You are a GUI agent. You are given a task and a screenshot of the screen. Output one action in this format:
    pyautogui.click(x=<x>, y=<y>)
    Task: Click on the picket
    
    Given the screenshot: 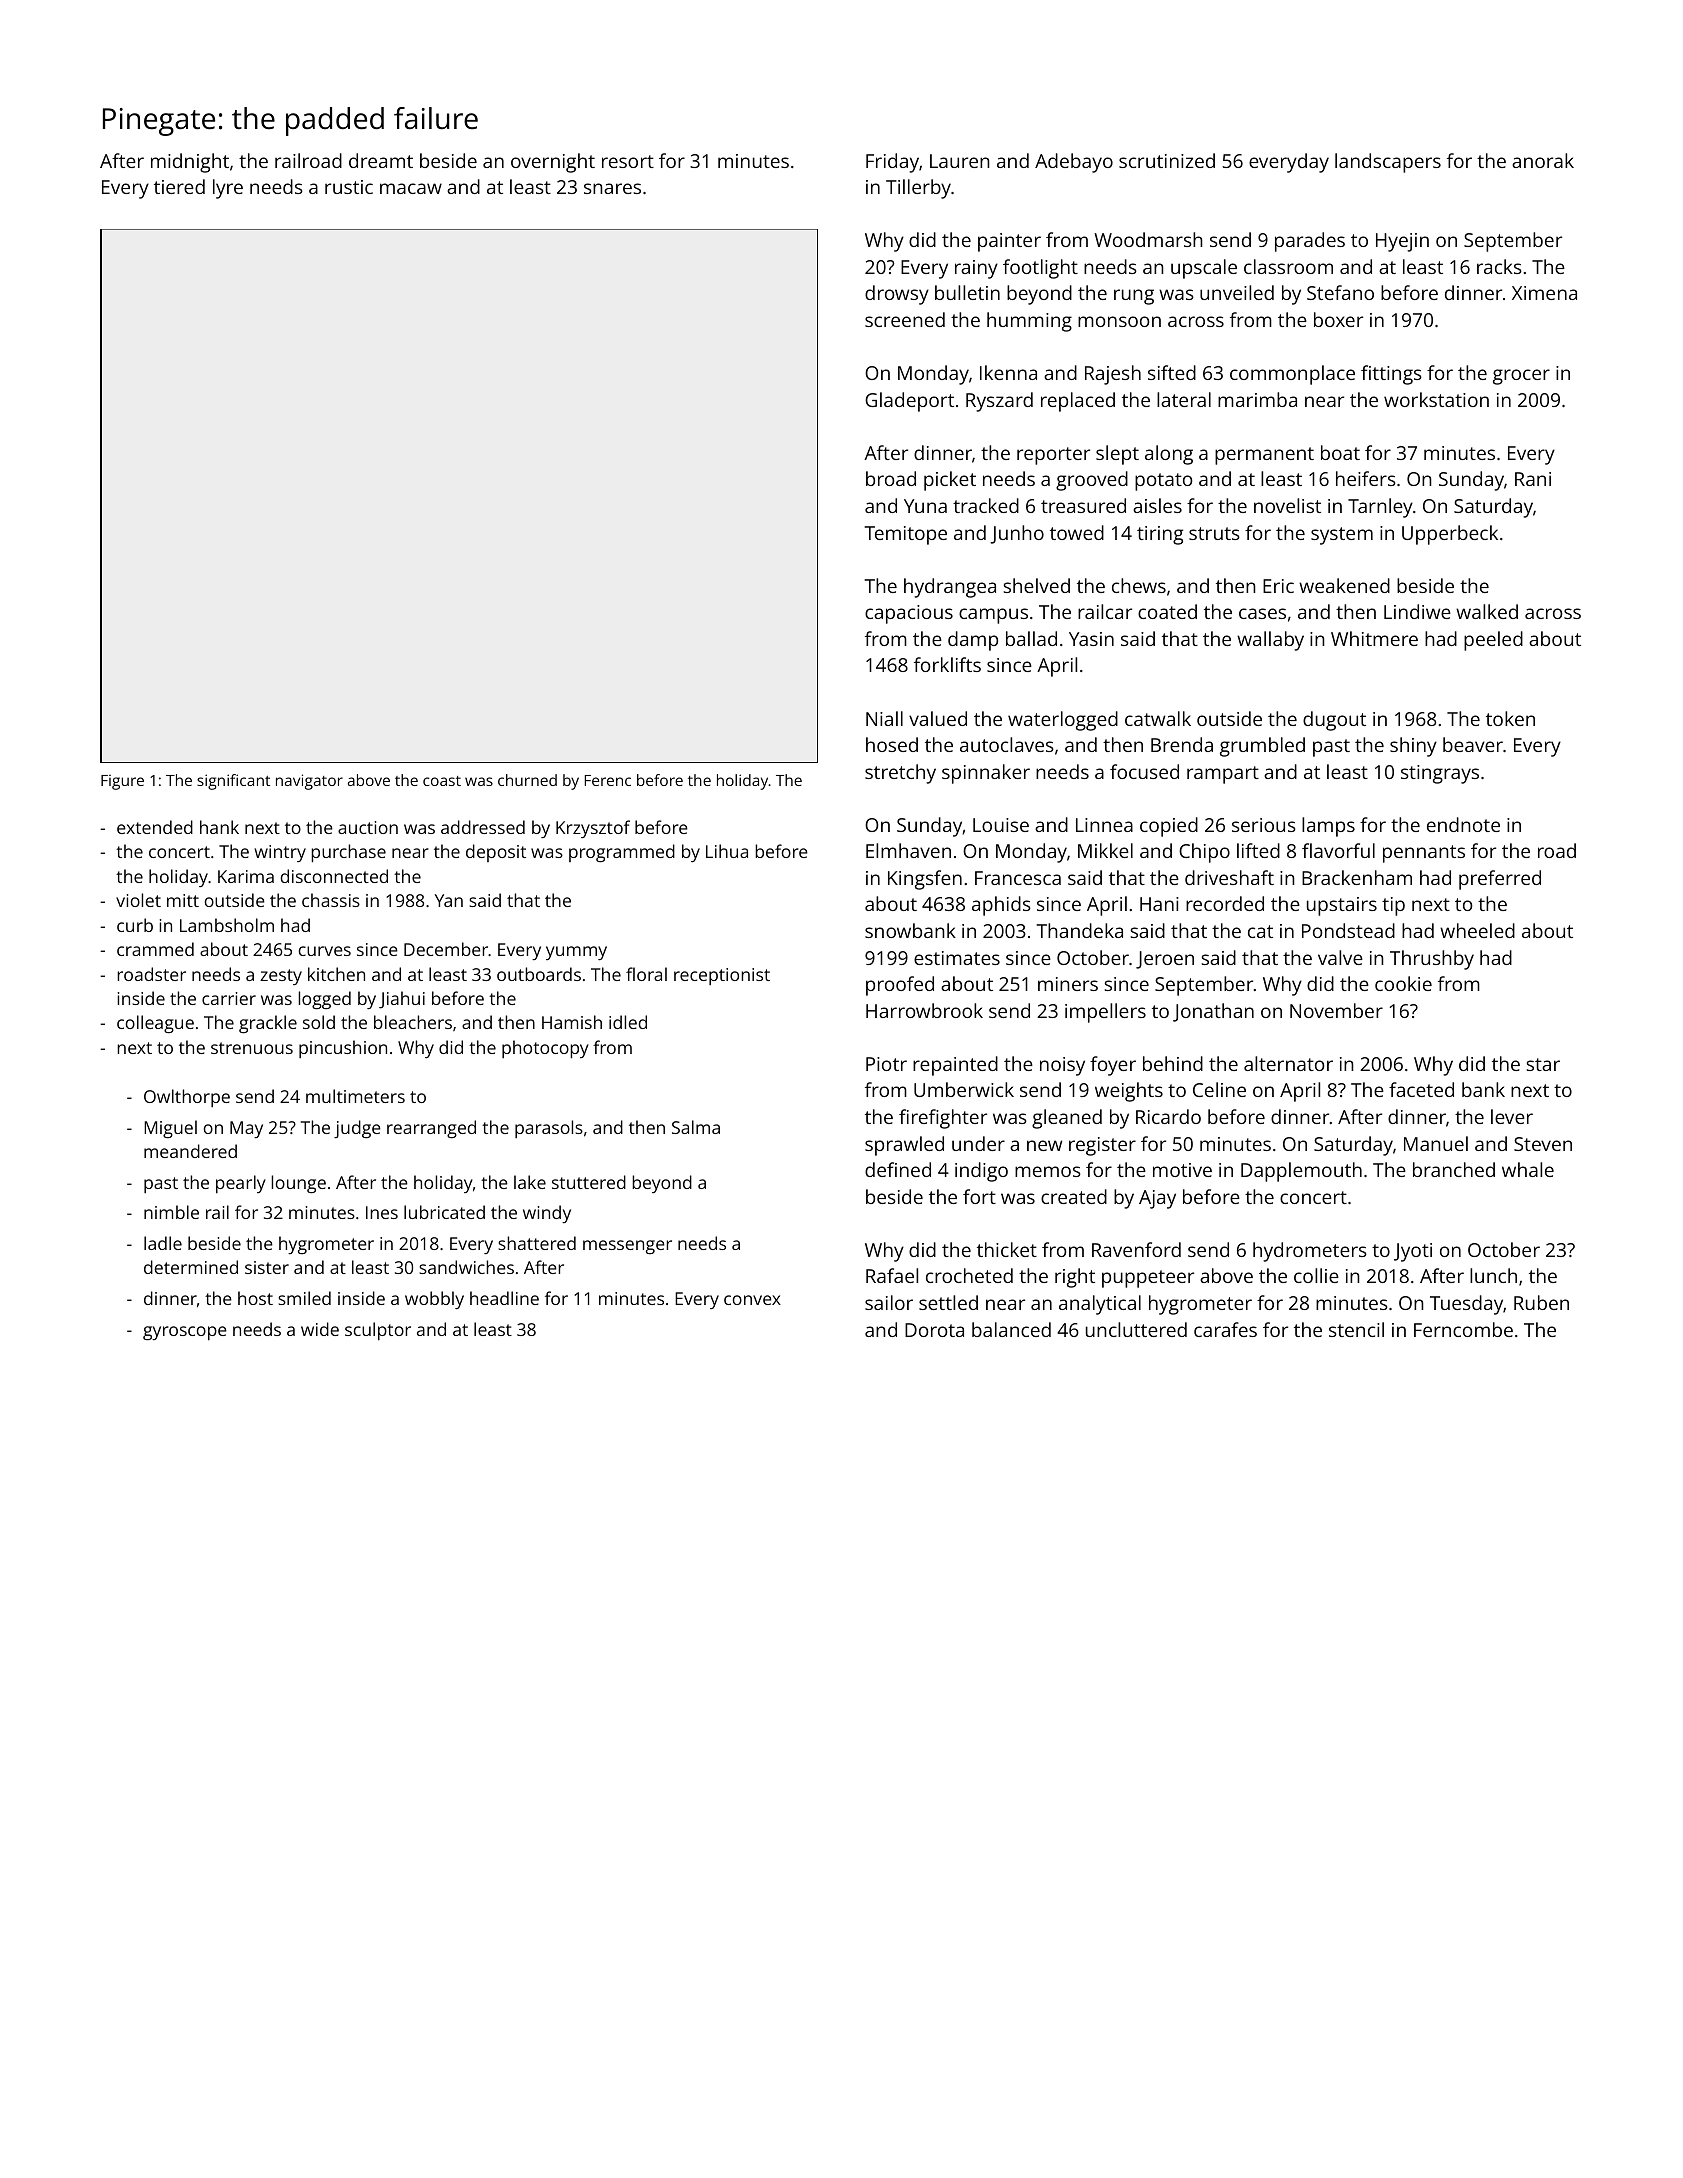 What is the action you would take?
    pyautogui.click(x=950, y=481)
